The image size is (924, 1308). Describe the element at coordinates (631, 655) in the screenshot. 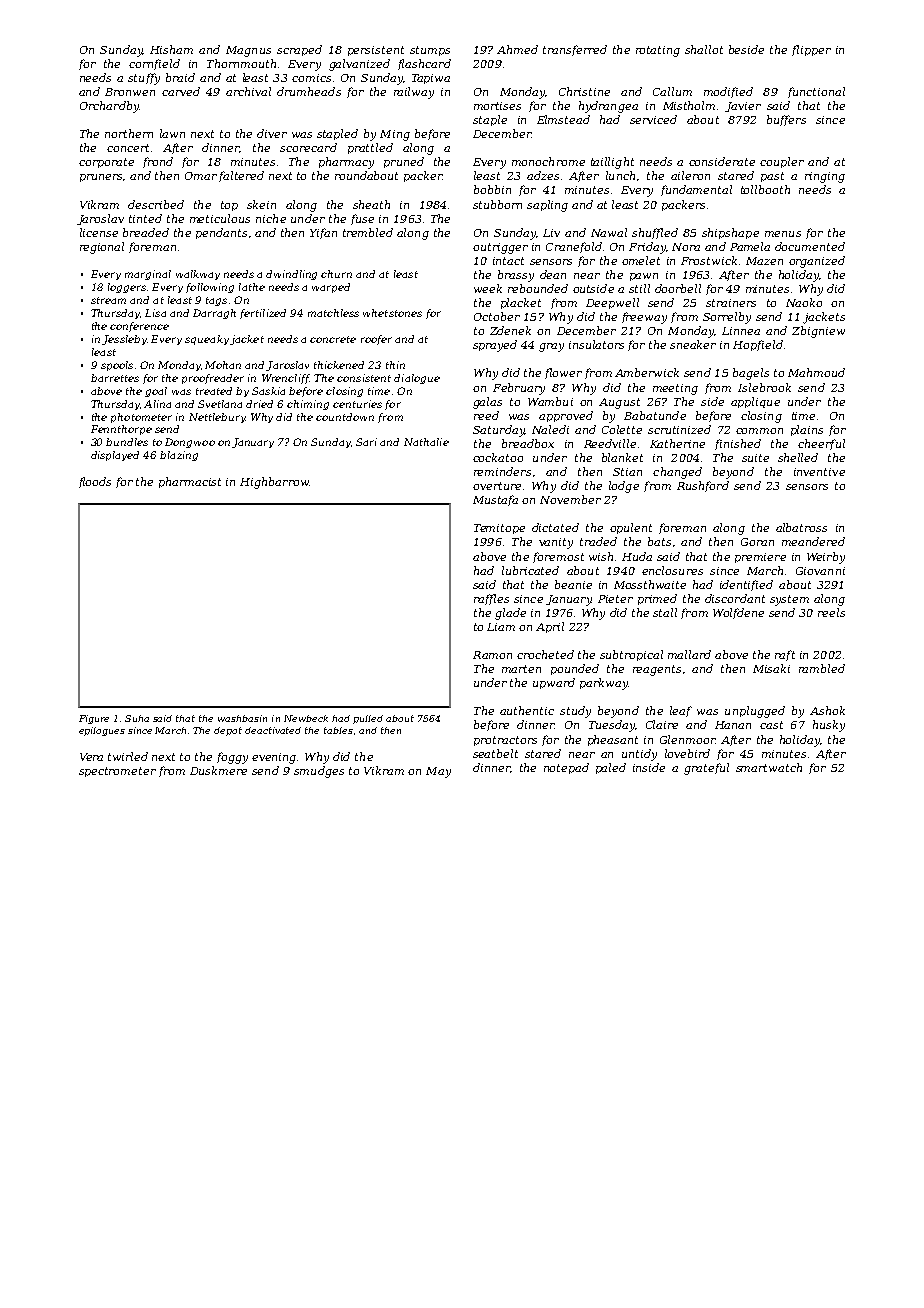

I see `subtropical` at that location.
